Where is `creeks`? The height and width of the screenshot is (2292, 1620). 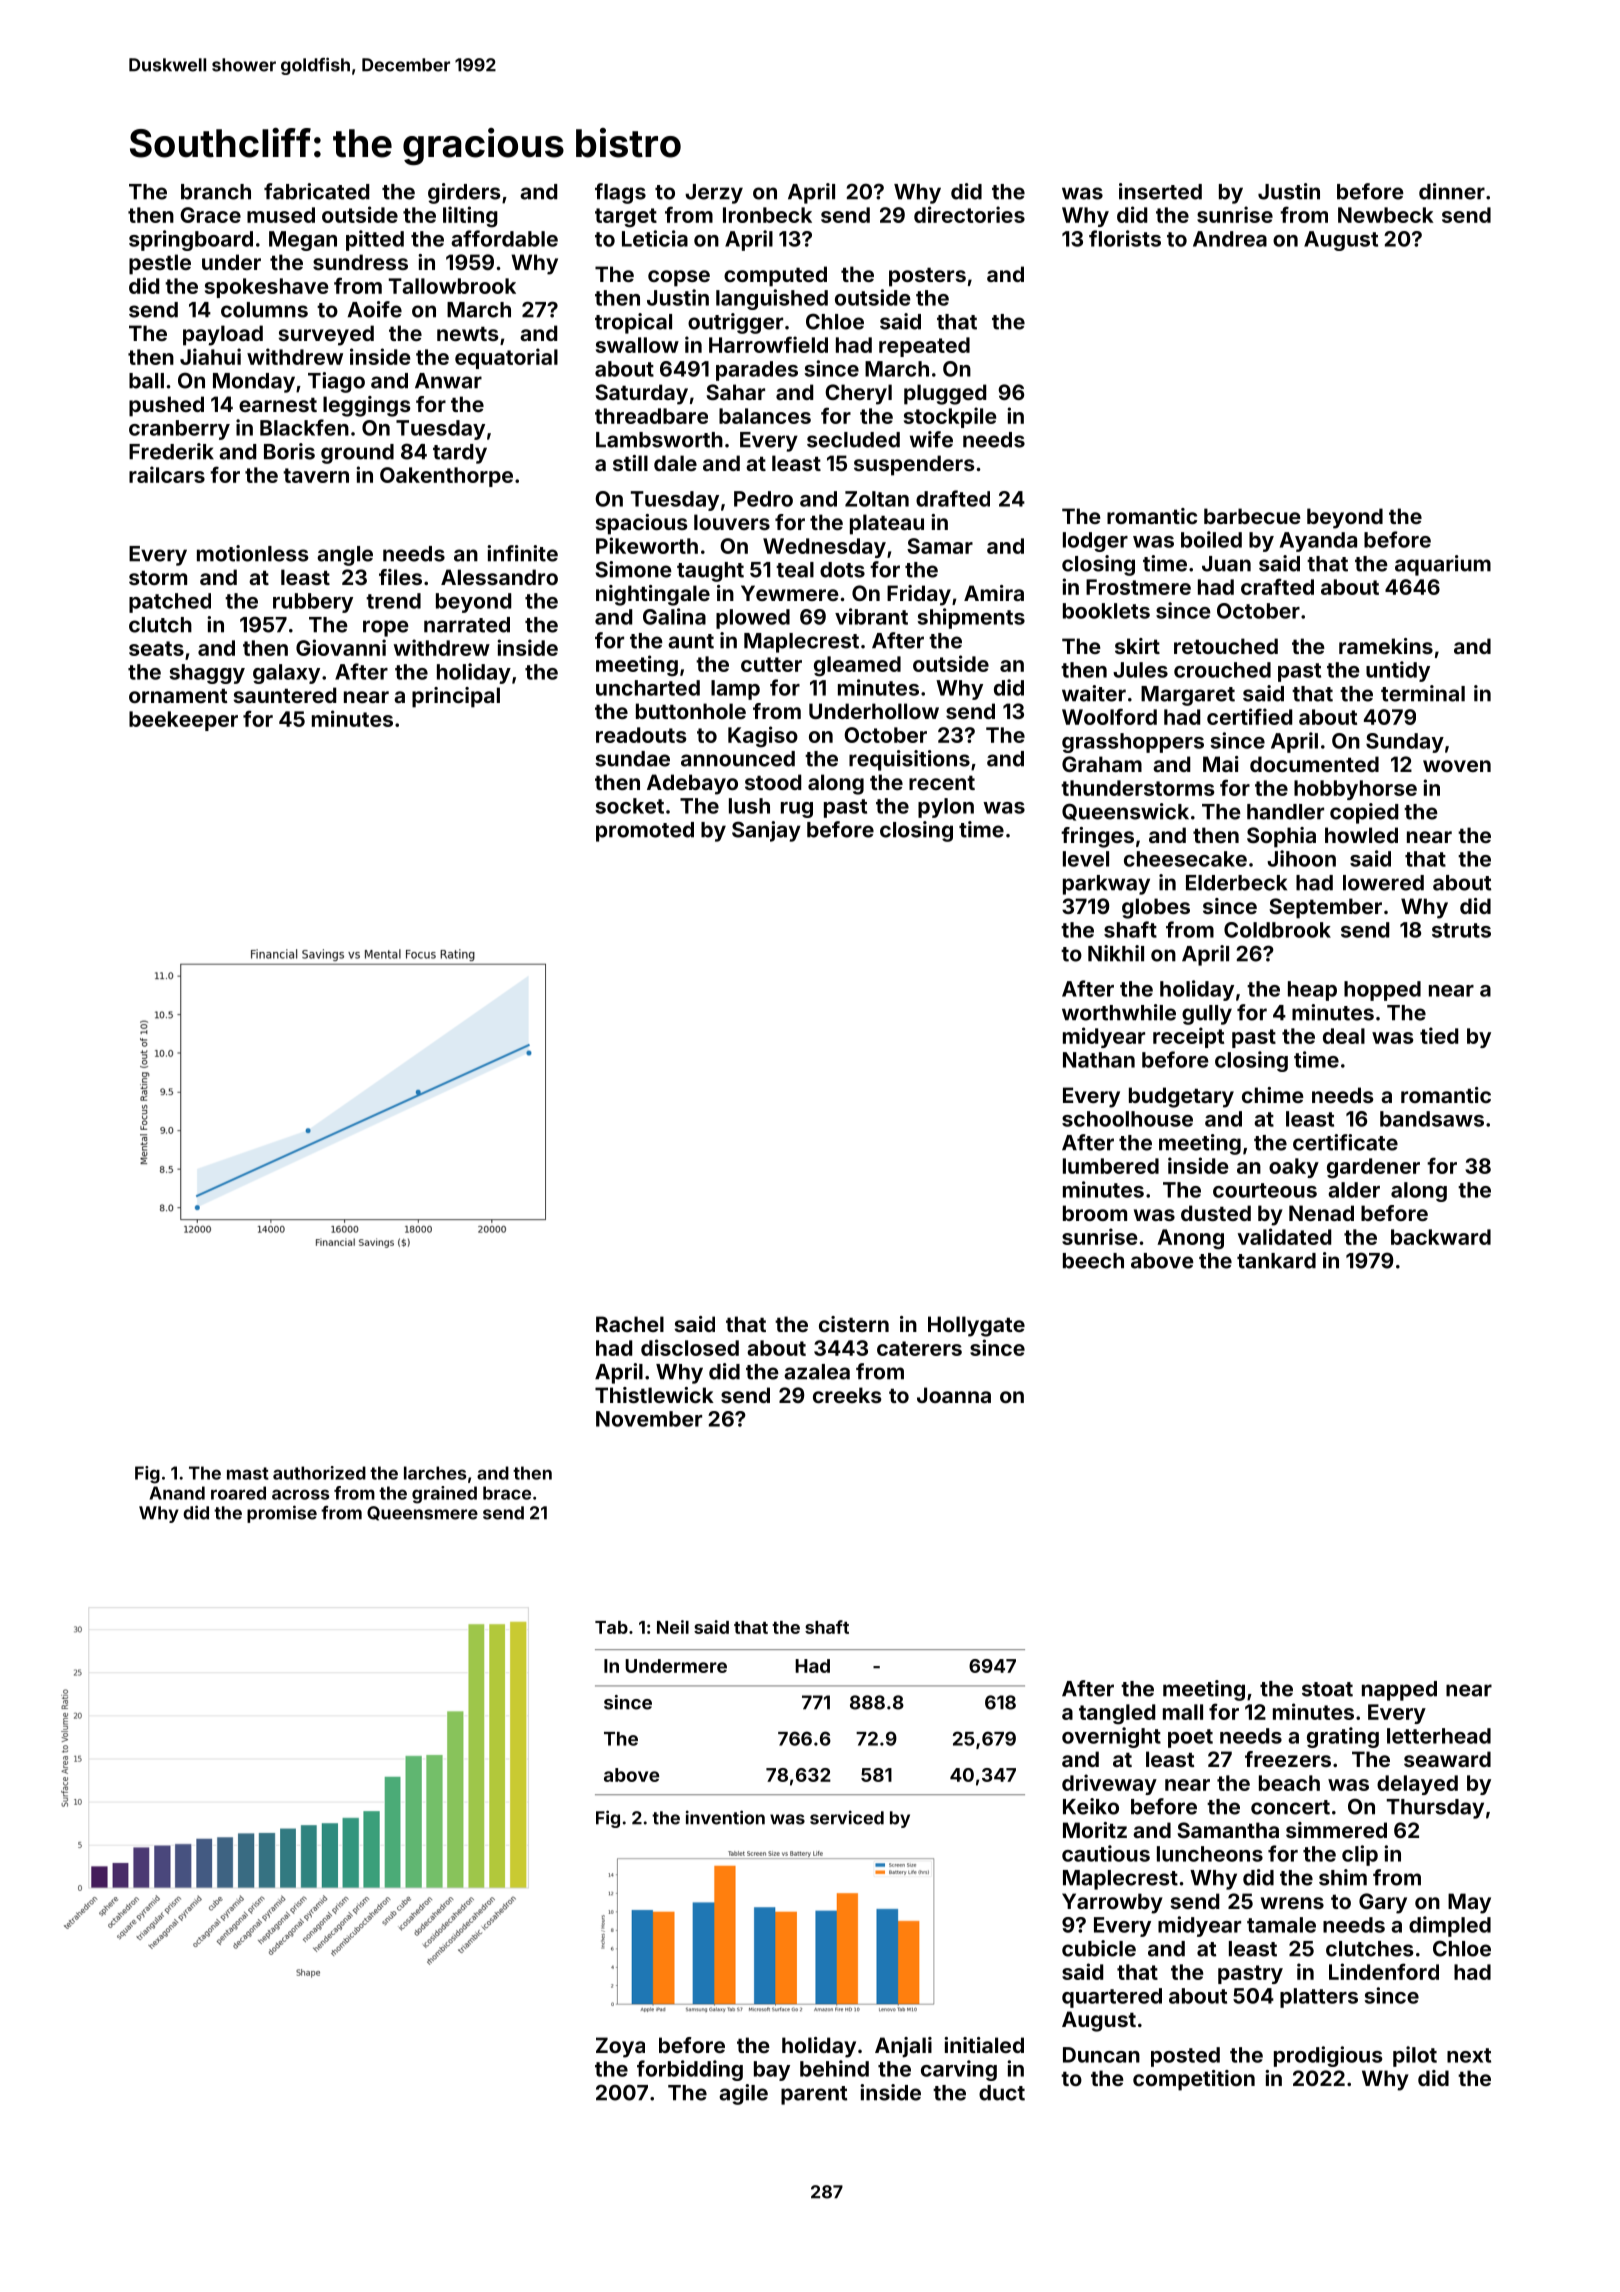 creeks is located at coordinates (847, 1395).
